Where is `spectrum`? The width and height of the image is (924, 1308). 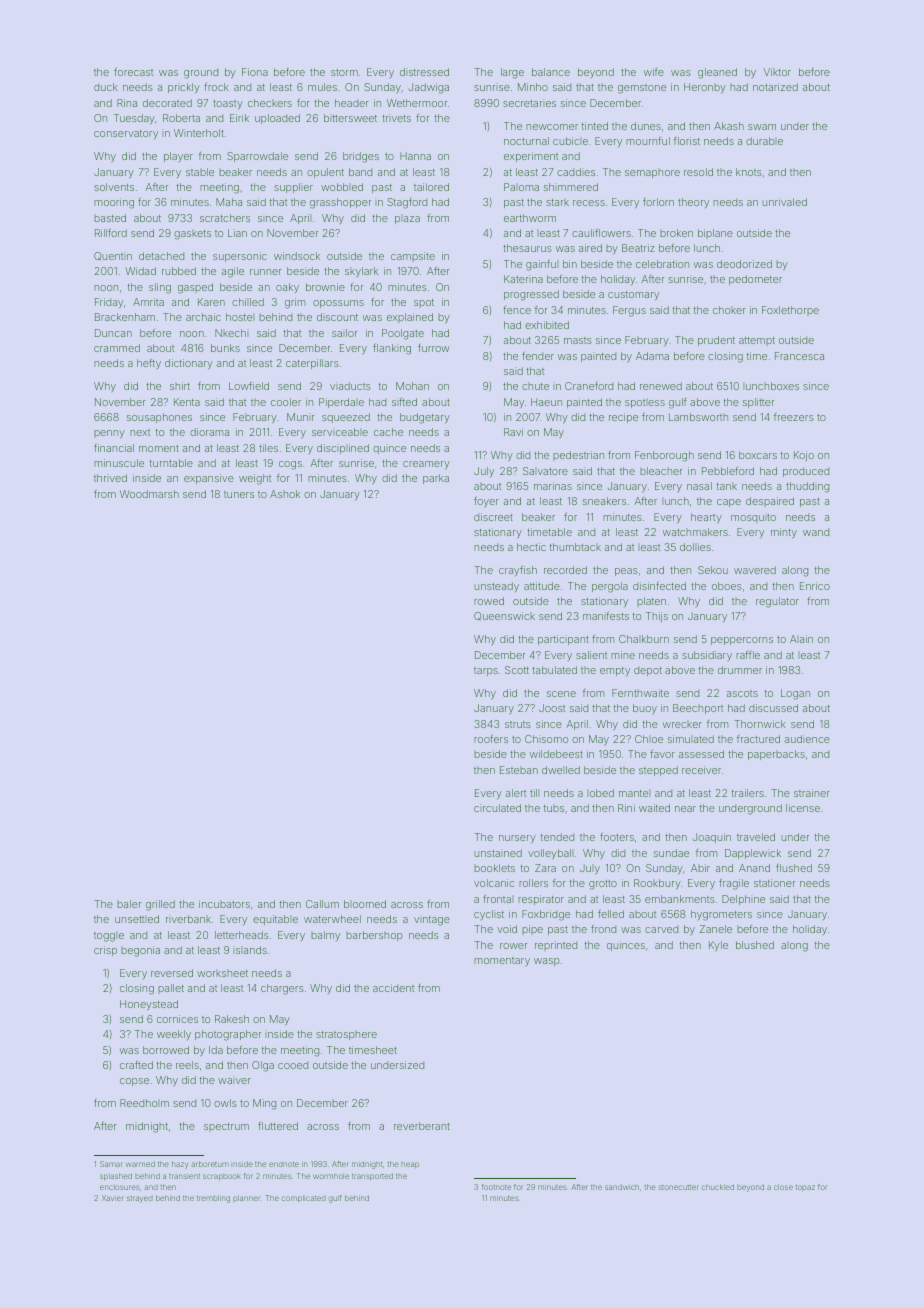
spectrum is located at coordinates (226, 1127).
